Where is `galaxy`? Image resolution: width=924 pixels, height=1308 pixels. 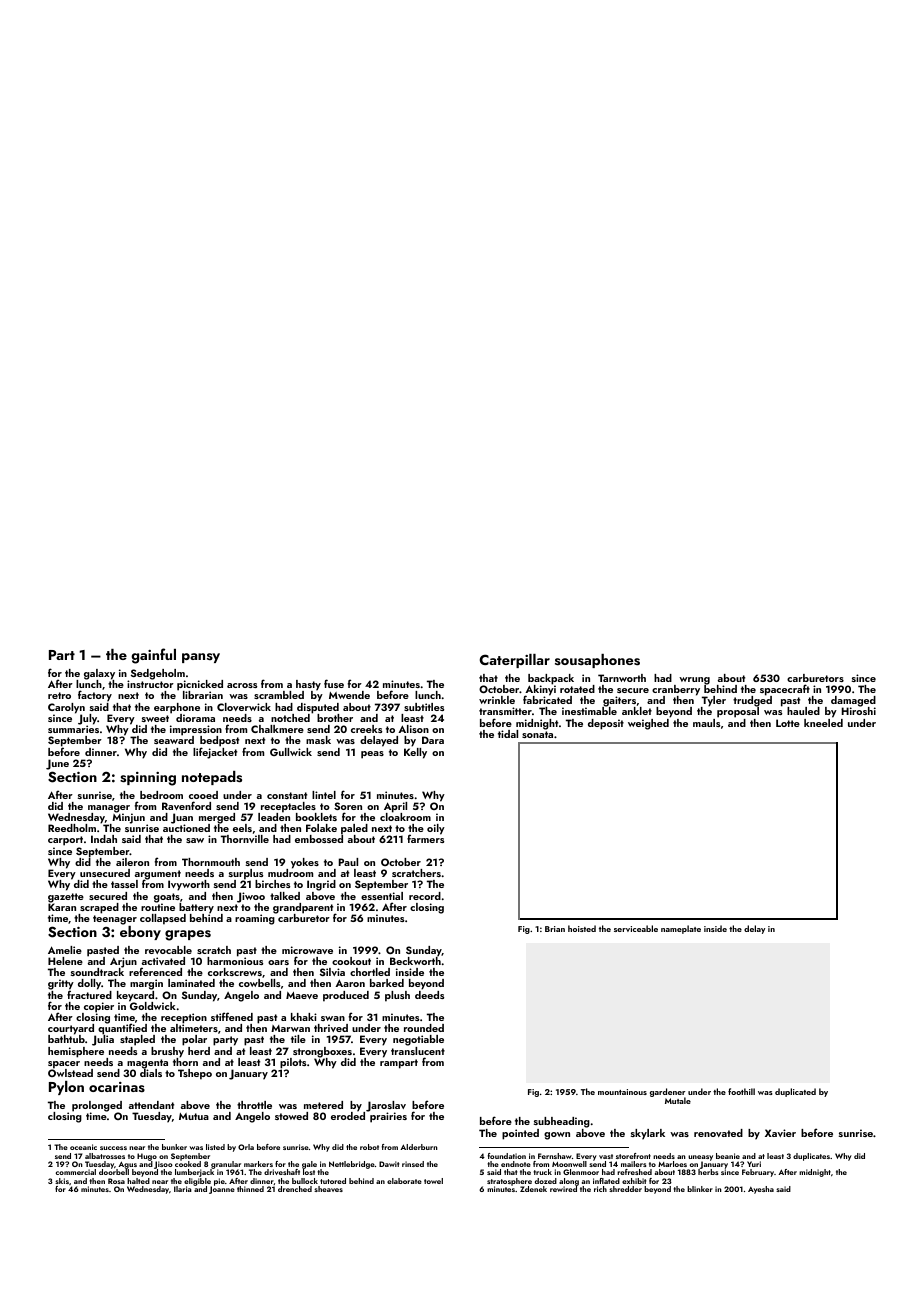
galaxy is located at coordinates (99, 674).
